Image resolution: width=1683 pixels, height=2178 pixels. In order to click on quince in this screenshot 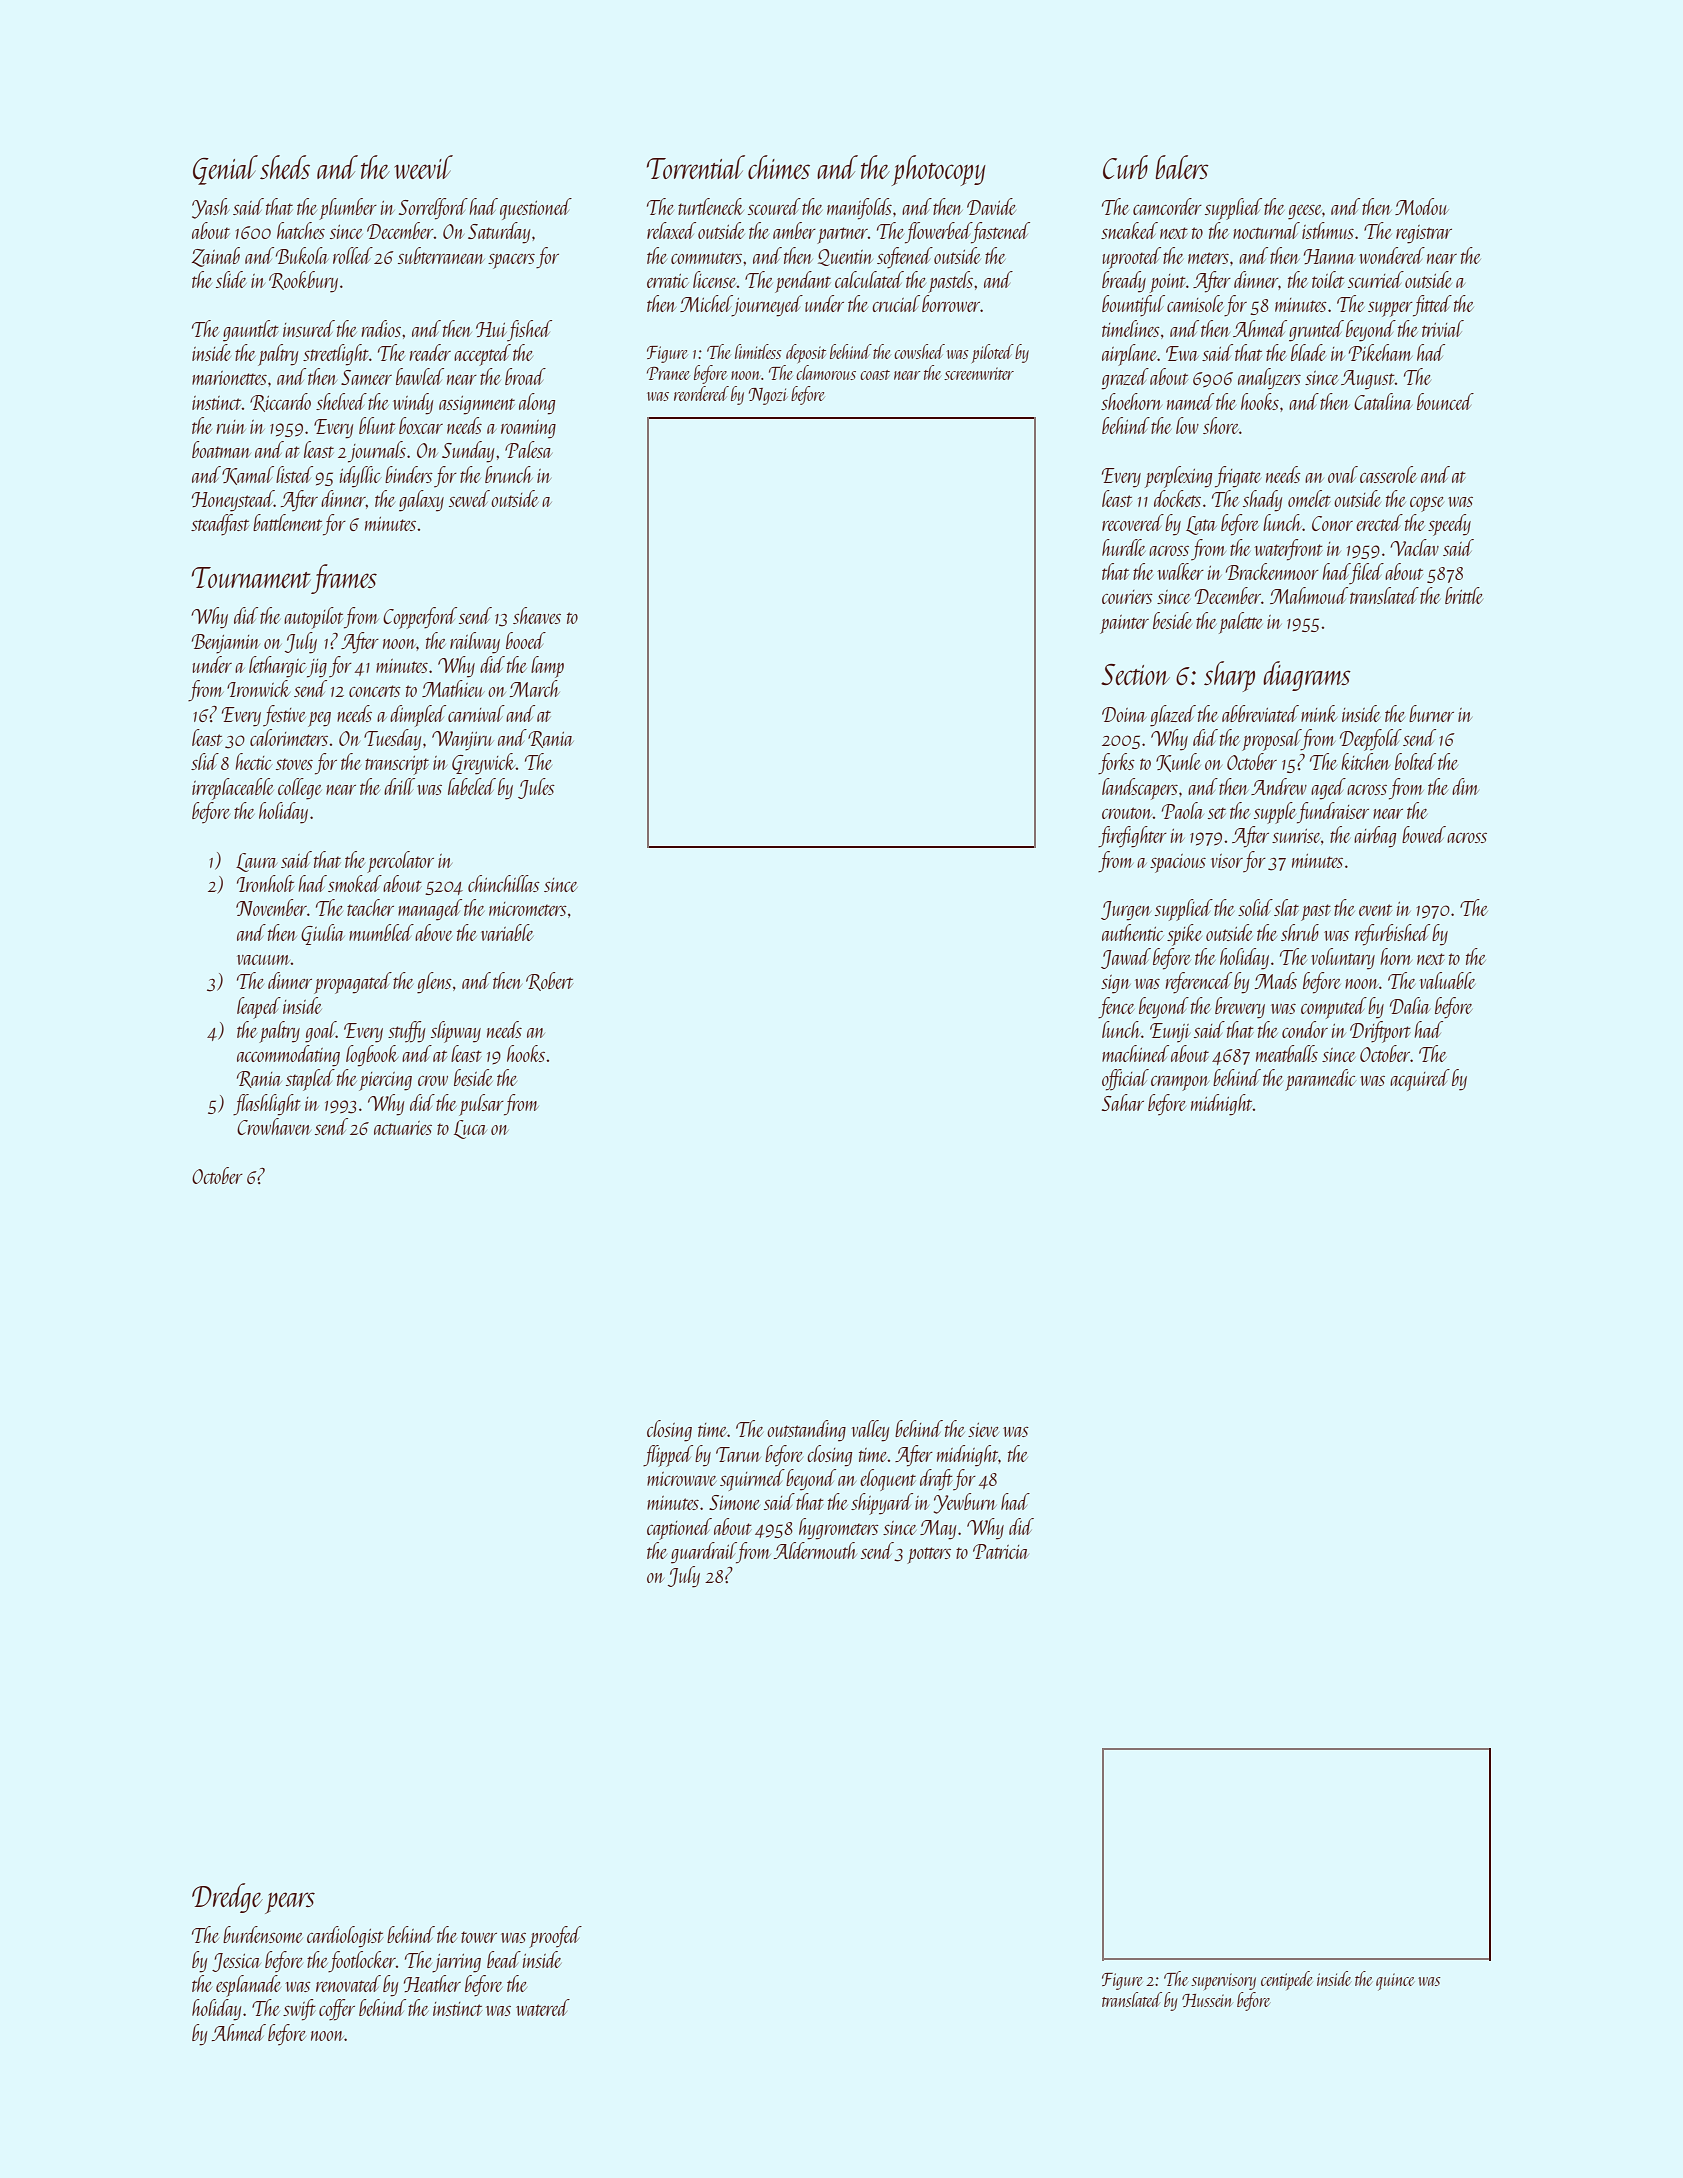, I will do `click(1395, 1982)`.
